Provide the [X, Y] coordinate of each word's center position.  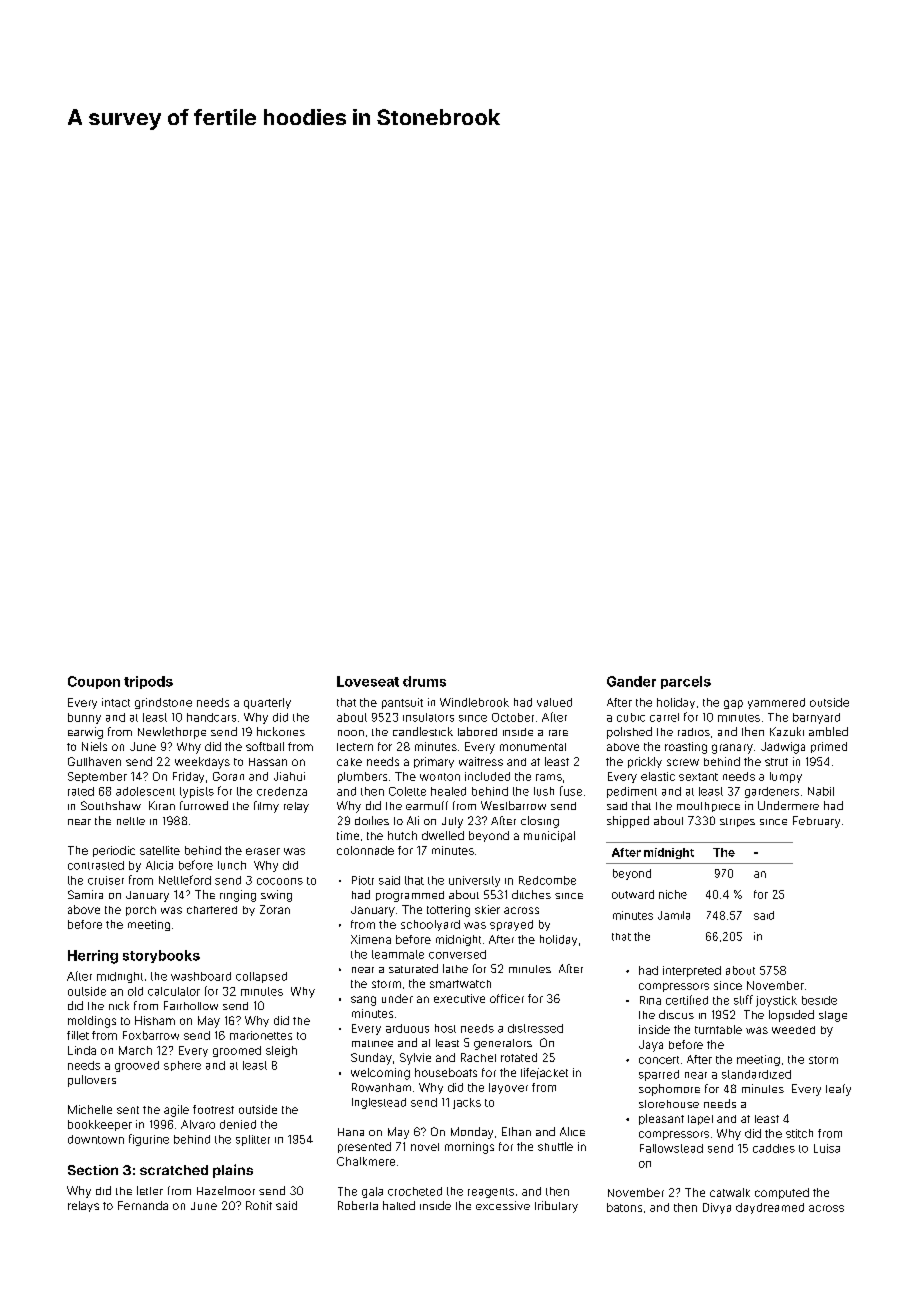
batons [624, 1207]
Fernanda [143, 1205]
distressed [535, 1028]
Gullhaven [94, 761]
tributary [556, 1207]
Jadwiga [783, 748]
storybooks [161, 956]
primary [434, 762]
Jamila [674, 915]
